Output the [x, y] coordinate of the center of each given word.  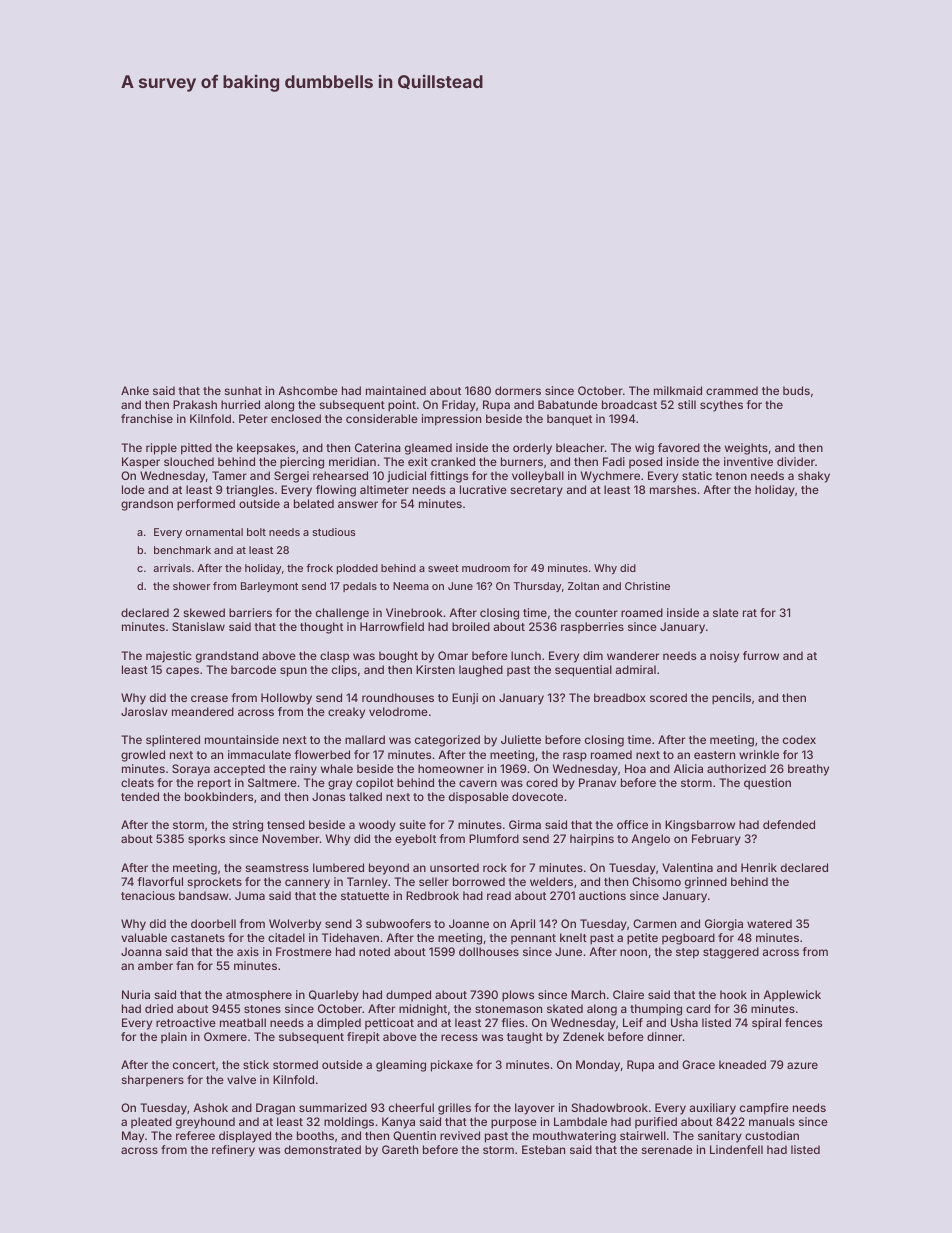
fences [803, 1022]
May [133, 1137]
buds [796, 390]
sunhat [243, 390]
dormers [518, 390]
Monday [598, 1066]
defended [789, 824]
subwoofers [398, 923]
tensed [286, 824]
